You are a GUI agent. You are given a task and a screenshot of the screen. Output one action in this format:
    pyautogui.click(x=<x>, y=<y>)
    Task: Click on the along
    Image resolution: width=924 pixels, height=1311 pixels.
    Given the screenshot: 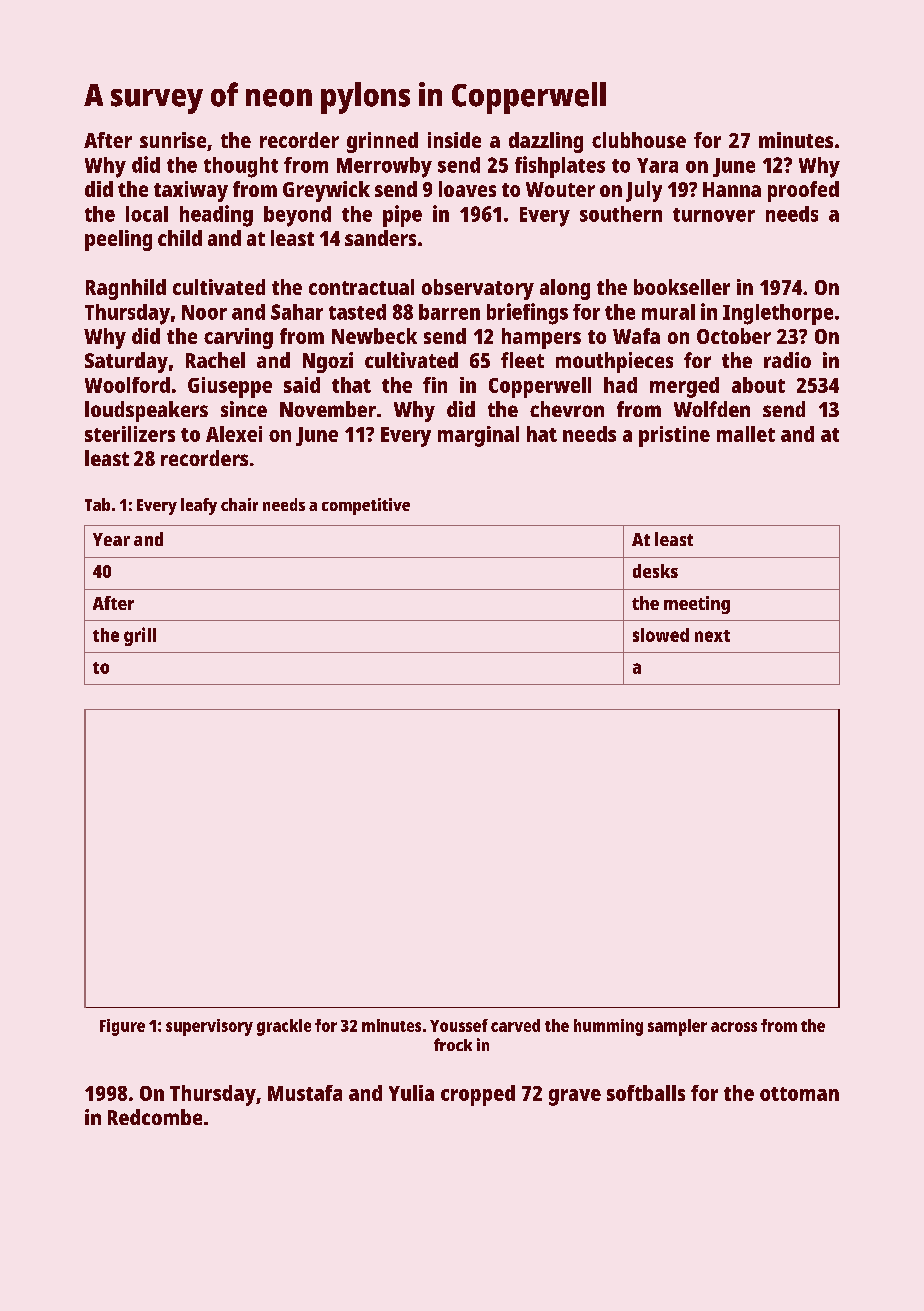 What is the action you would take?
    pyautogui.click(x=565, y=289)
